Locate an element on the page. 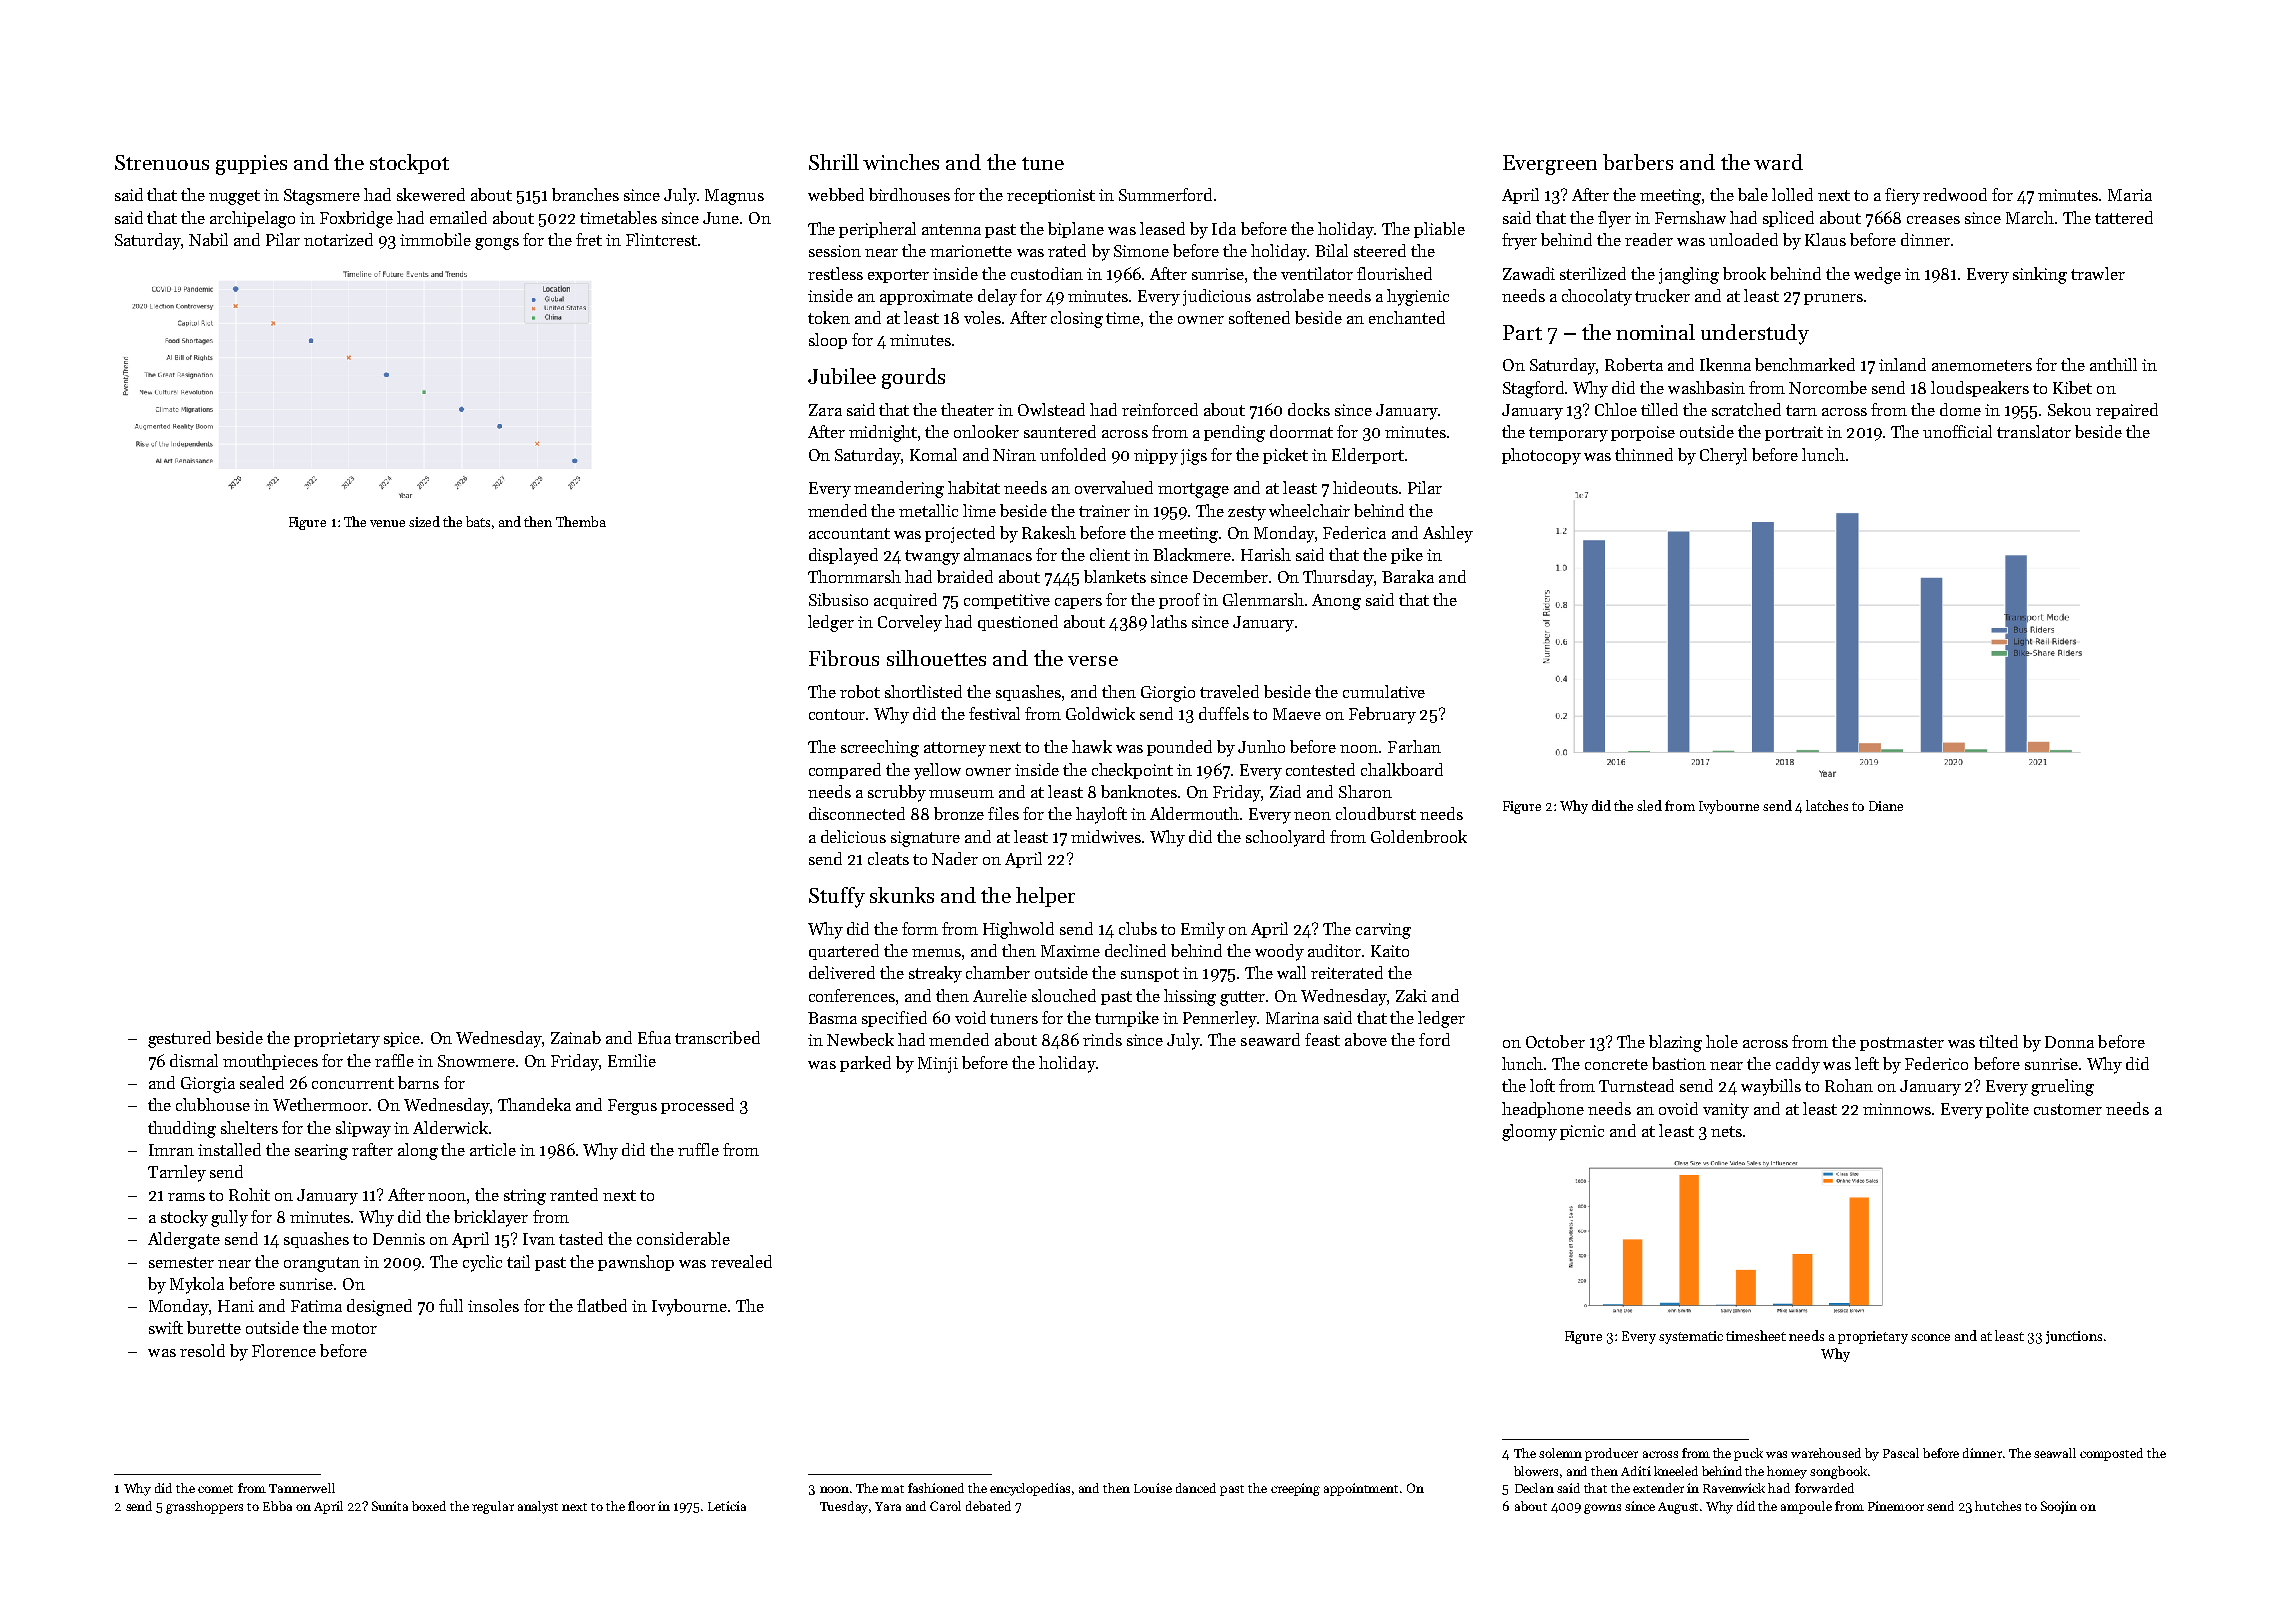 Image resolution: width=2282 pixels, height=1614 pixels. onlooker is located at coordinates (986, 431).
